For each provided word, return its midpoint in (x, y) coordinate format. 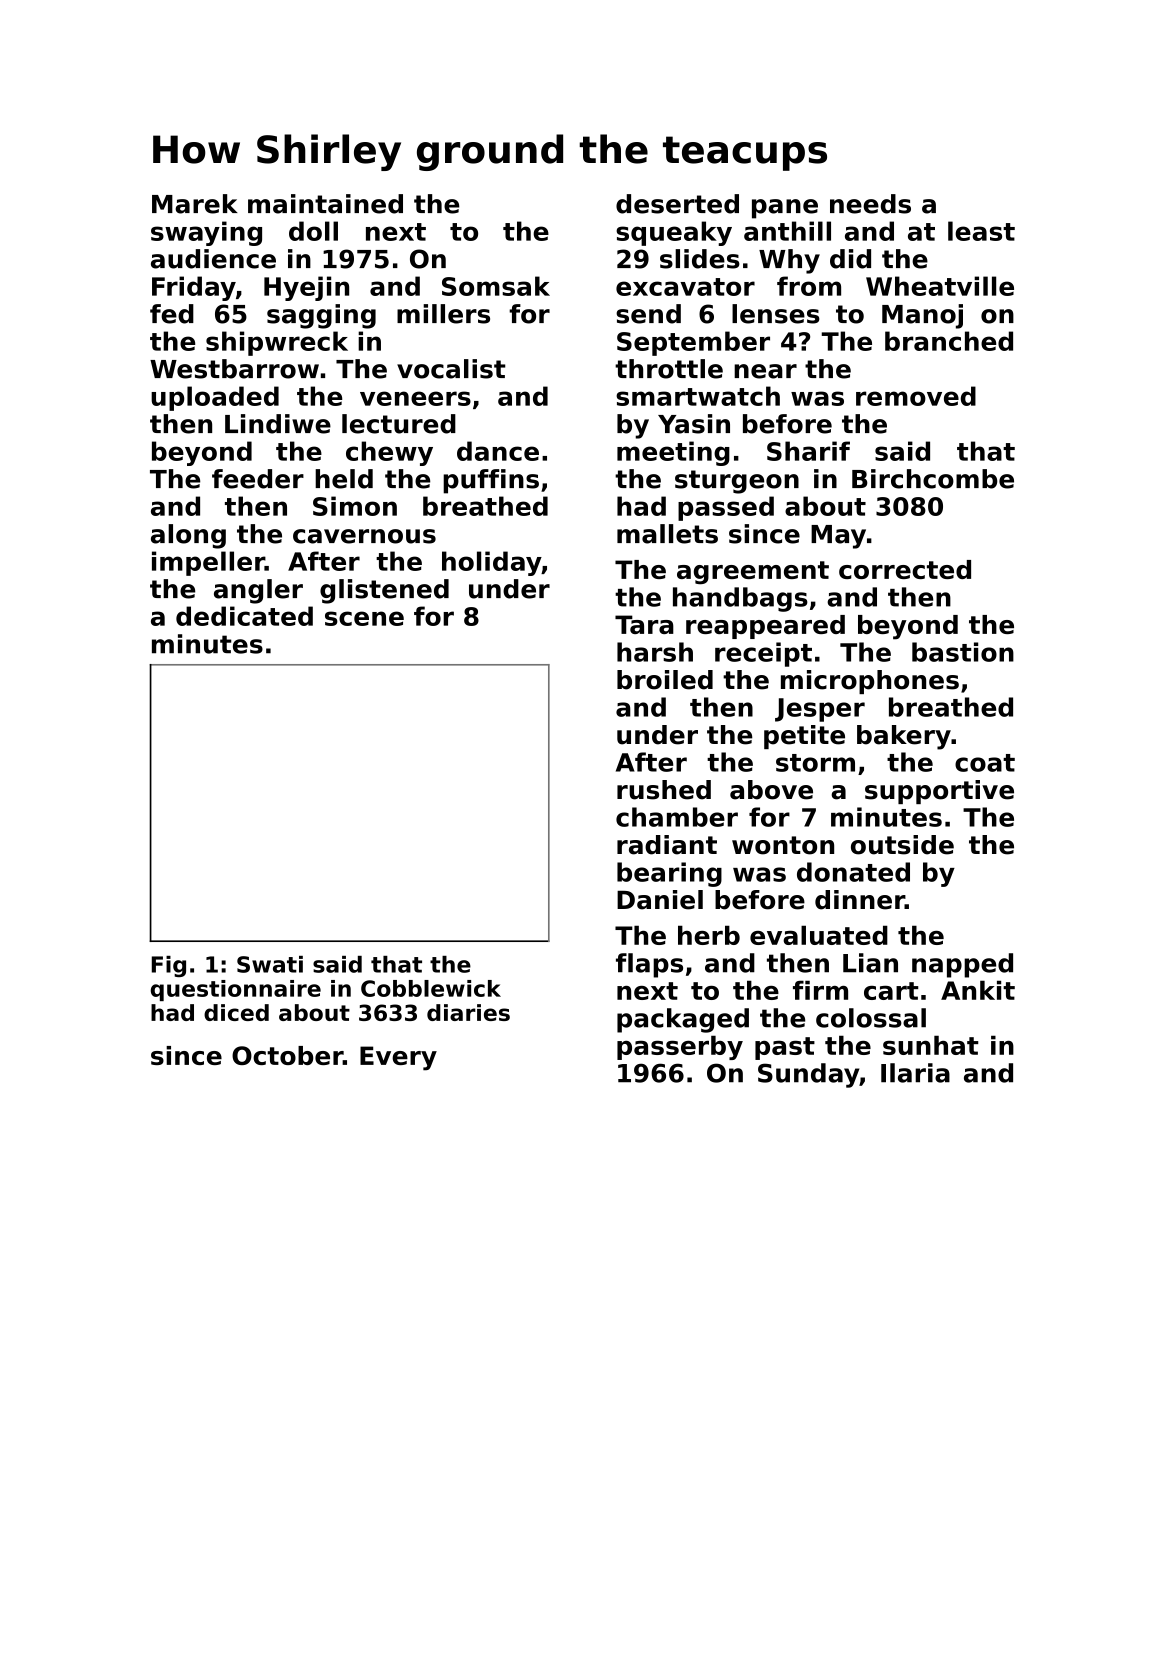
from (809, 286)
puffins (491, 481)
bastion (963, 652)
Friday (194, 288)
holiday (492, 563)
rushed (664, 790)
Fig (169, 966)
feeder (258, 479)
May (838, 537)
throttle (669, 369)
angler (258, 591)
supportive (939, 792)
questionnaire (235, 990)
